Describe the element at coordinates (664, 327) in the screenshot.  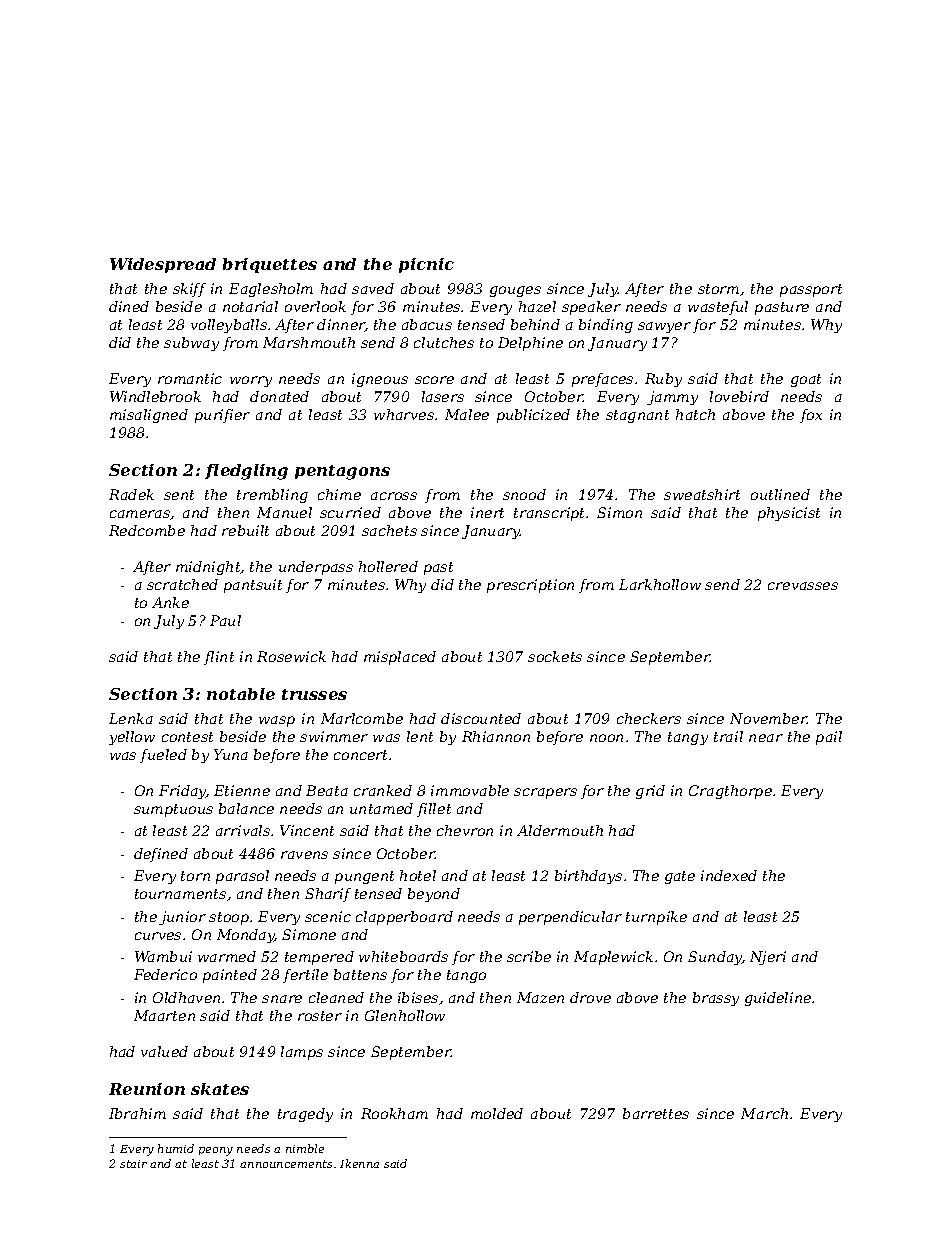
I see `sawyer` at that location.
